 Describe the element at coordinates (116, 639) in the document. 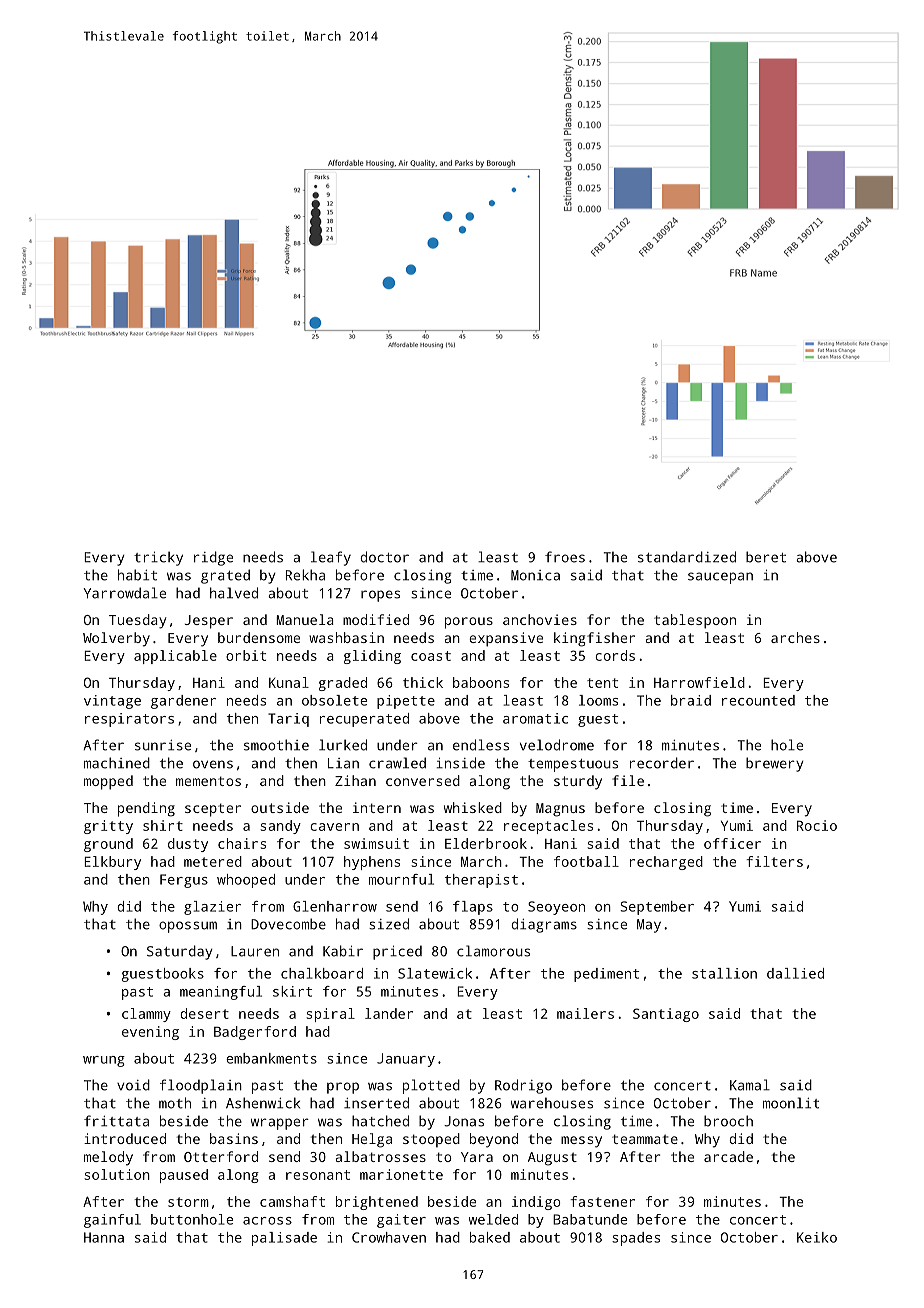

I see `Wolverby` at that location.
